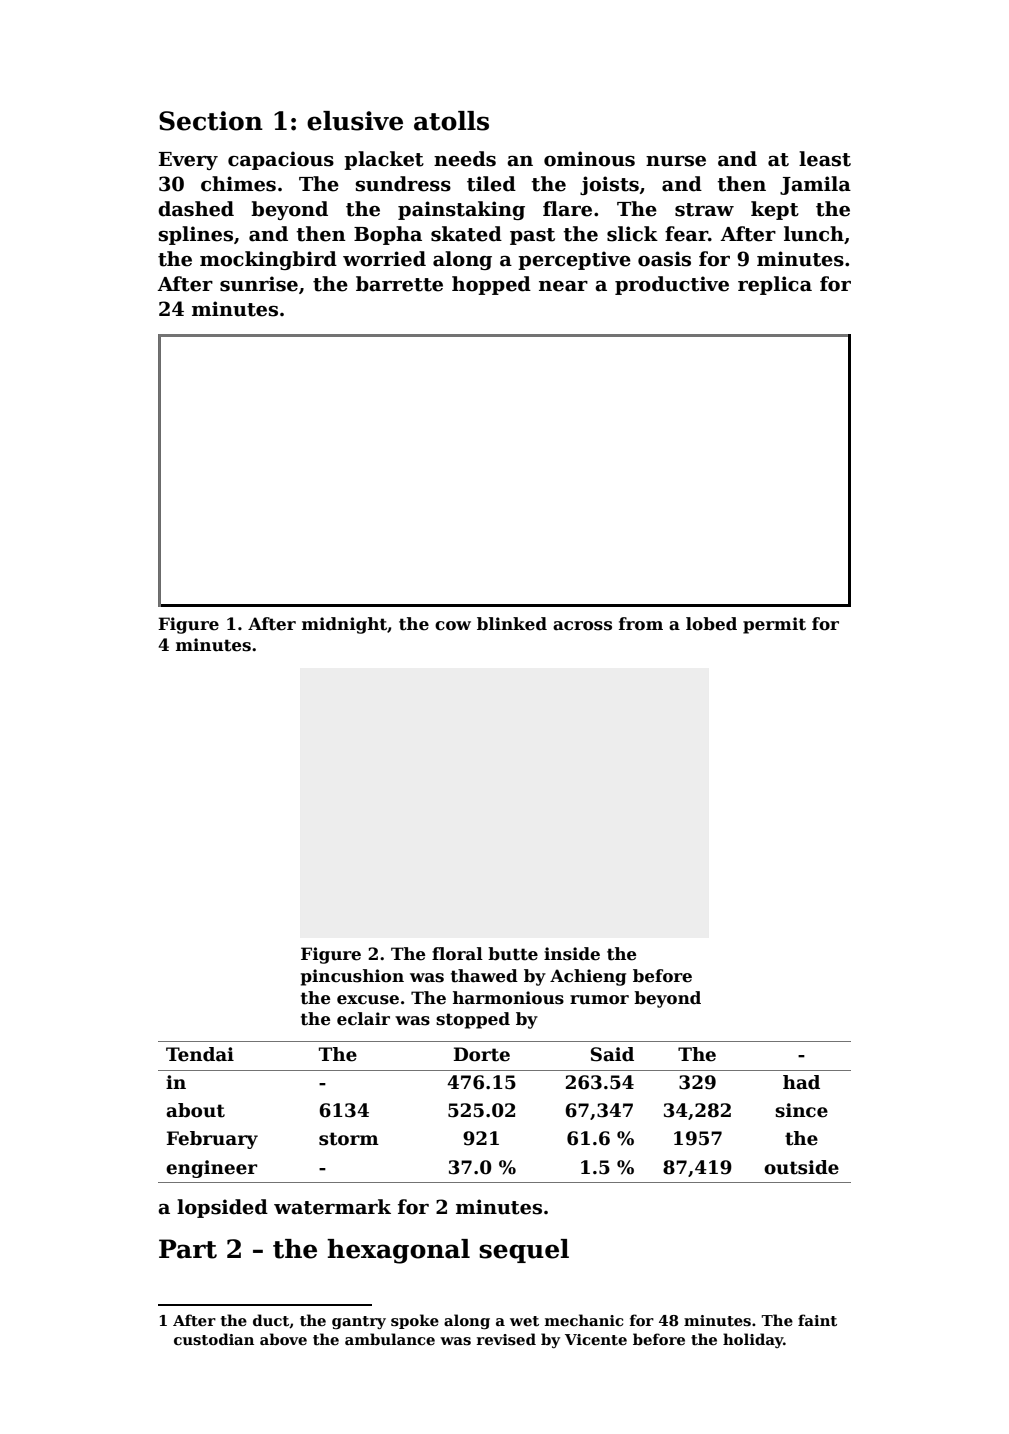 This screenshot has height=1434, width=1009. Describe the element at coordinates (676, 161) in the screenshot. I see `nurse` at that location.
